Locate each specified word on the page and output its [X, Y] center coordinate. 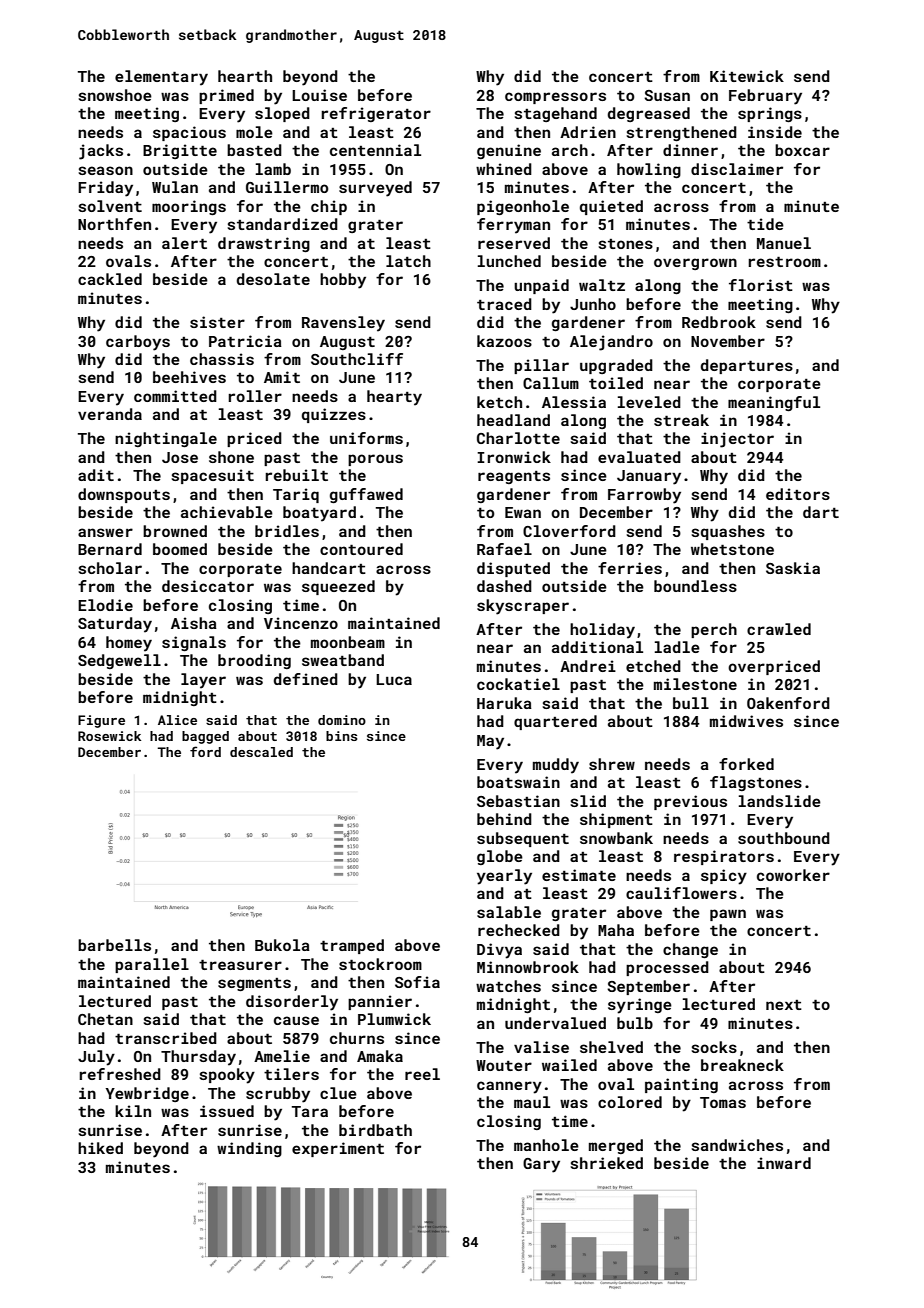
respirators [724, 857]
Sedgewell [119, 661]
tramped [352, 946]
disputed [513, 569]
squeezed [338, 587]
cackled [110, 279]
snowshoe [115, 95]
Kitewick [747, 76]
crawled [779, 629]
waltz [602, 285]
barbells [114, 945]
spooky [227, 1076]
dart [821, 512]
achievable [227, 512]
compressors [555, 98]
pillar [541, 366]
